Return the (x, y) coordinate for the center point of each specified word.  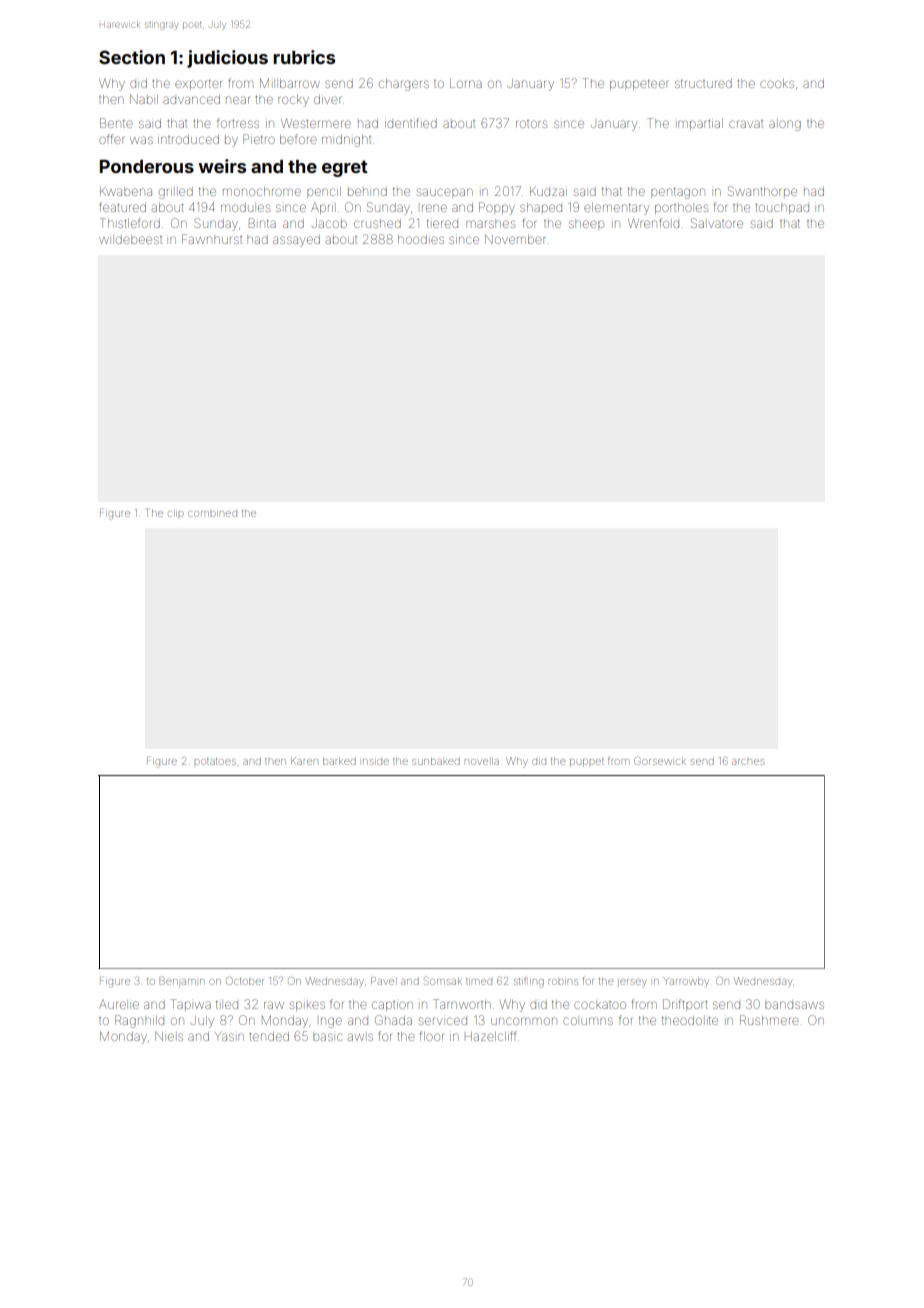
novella (482, 761)
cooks (777, 83)
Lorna (466, 83)
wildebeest (130, 240)
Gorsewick (660, 761)
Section (132, 57)
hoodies (421, 239)
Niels (169, 1036)
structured (703, 83)
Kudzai (548, 191)
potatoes (215, 761)
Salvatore (717, 223)
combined (212, 514)
